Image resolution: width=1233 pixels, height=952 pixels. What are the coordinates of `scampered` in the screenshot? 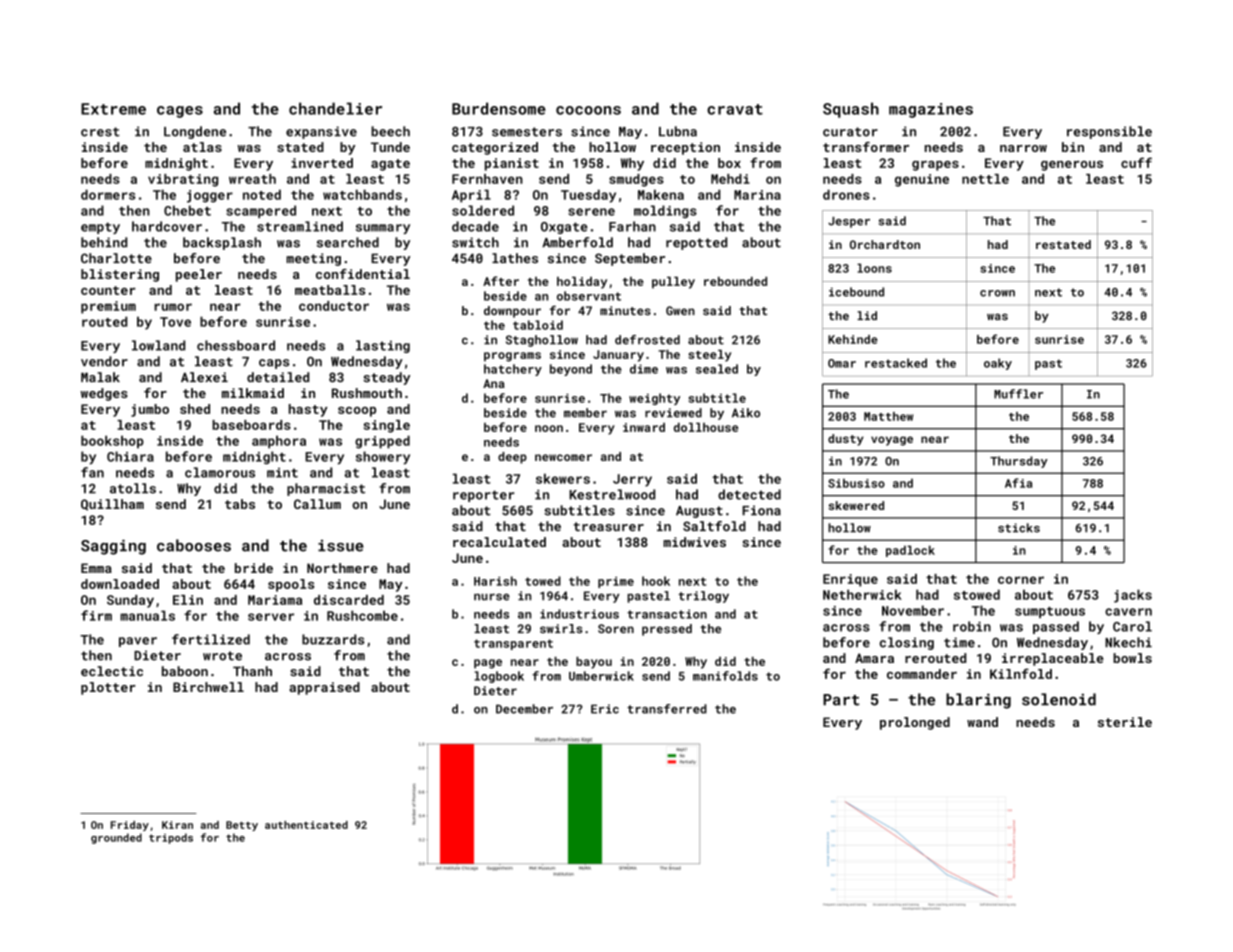 It's located at (261, 211).
